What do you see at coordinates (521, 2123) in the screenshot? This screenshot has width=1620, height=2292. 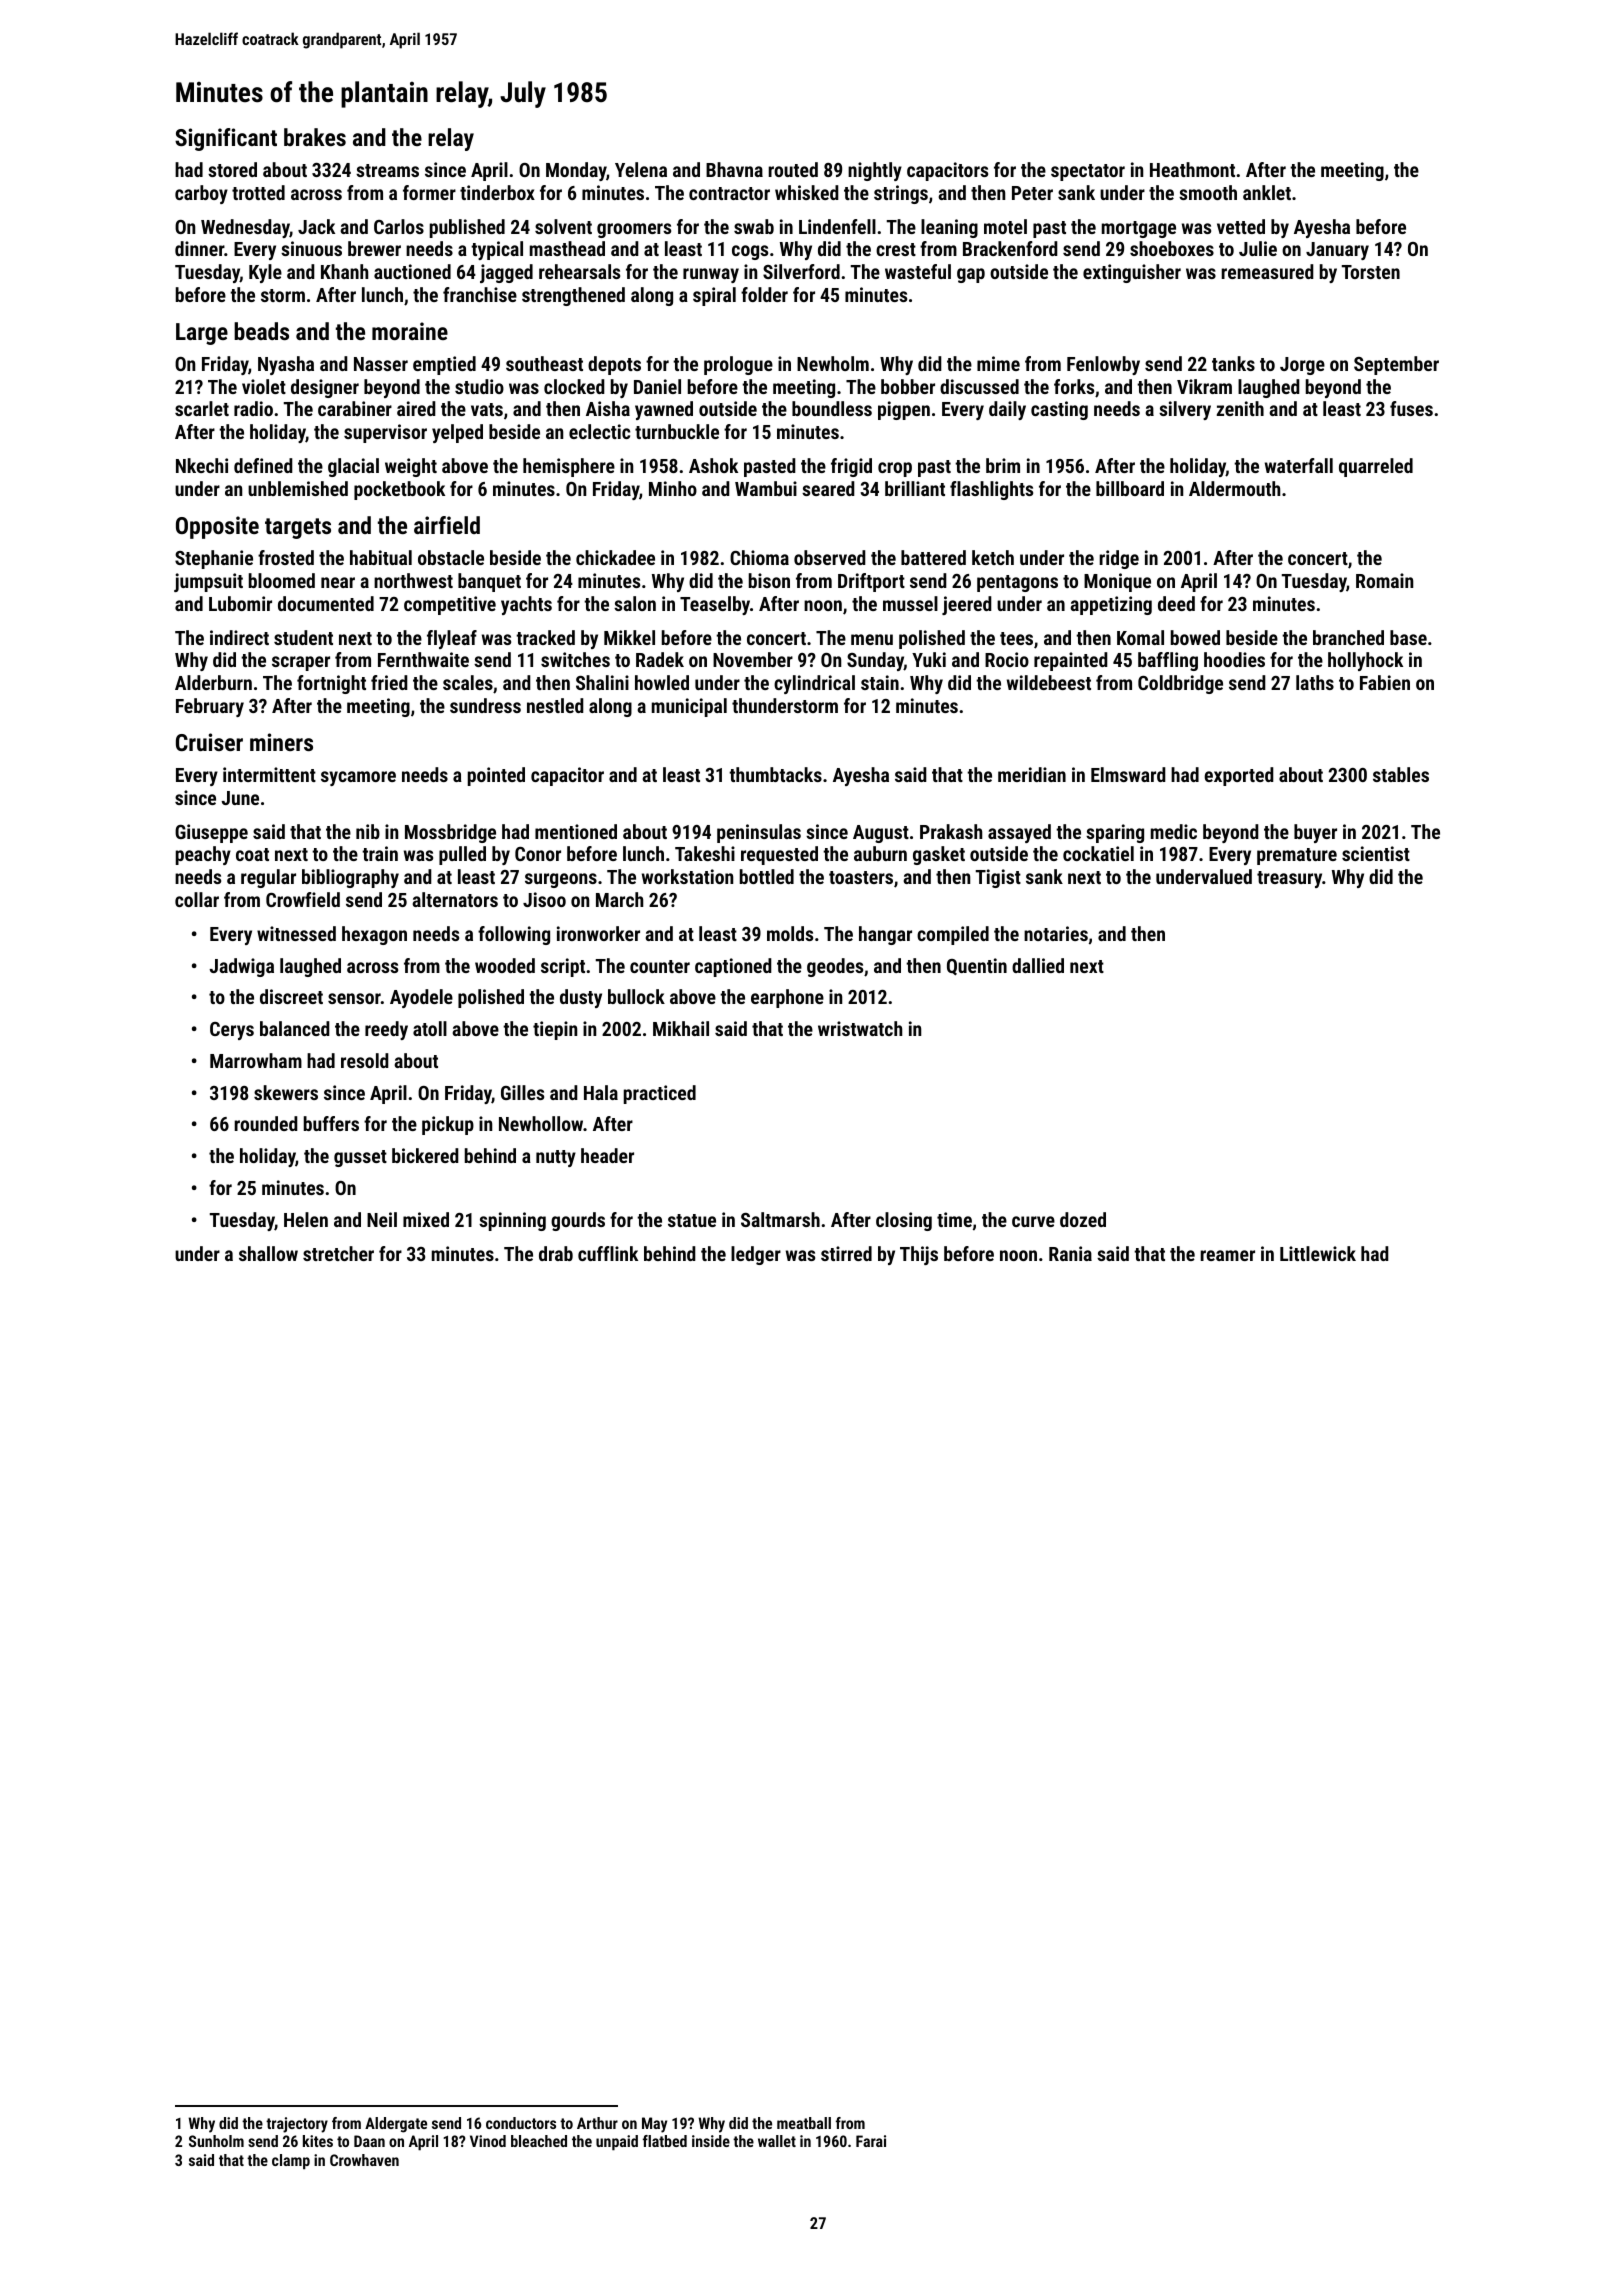 I see `conductors` at bounding box center [521, 2123].
